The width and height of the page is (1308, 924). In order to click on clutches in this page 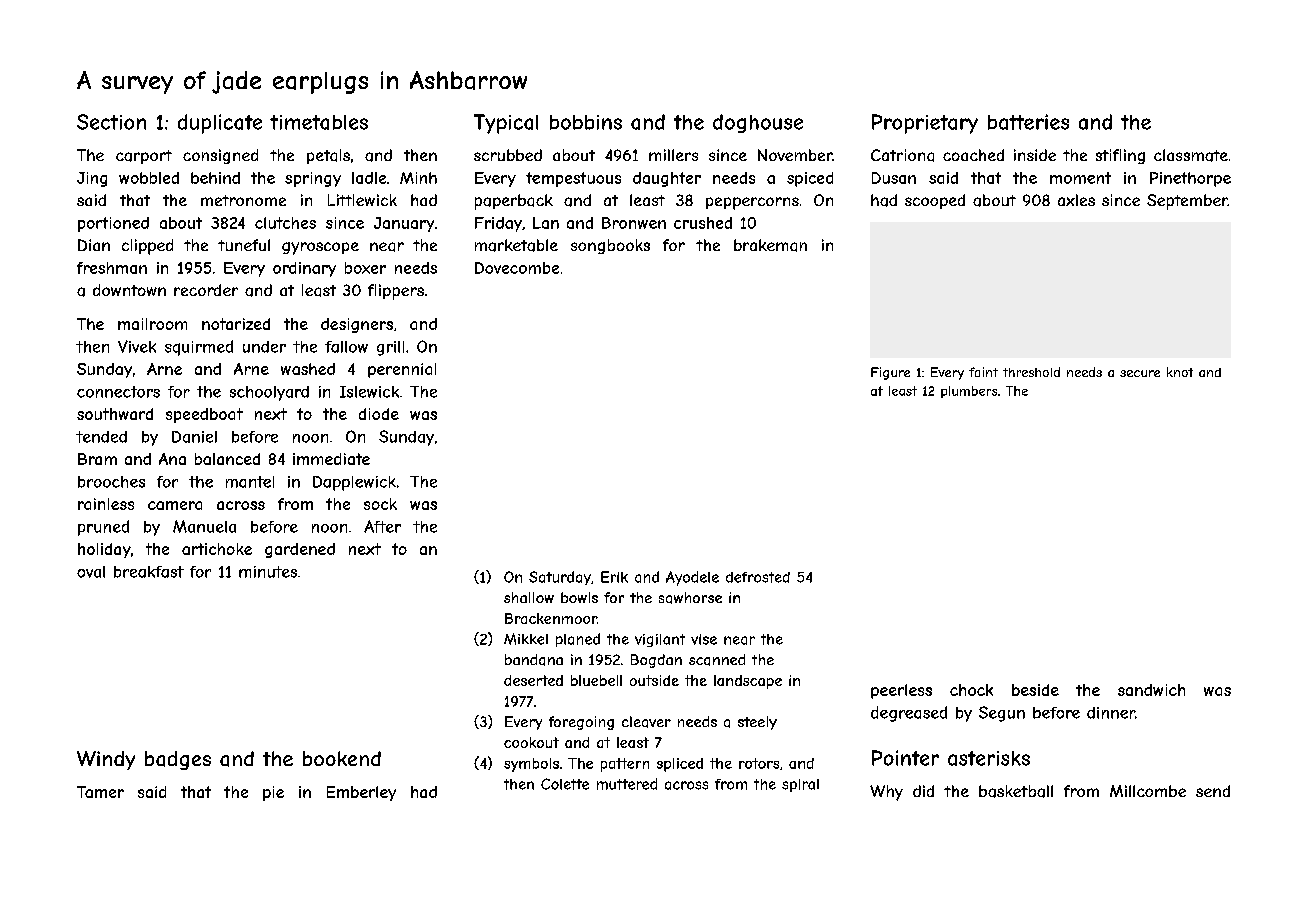, I will do `click(285, 223)`.
